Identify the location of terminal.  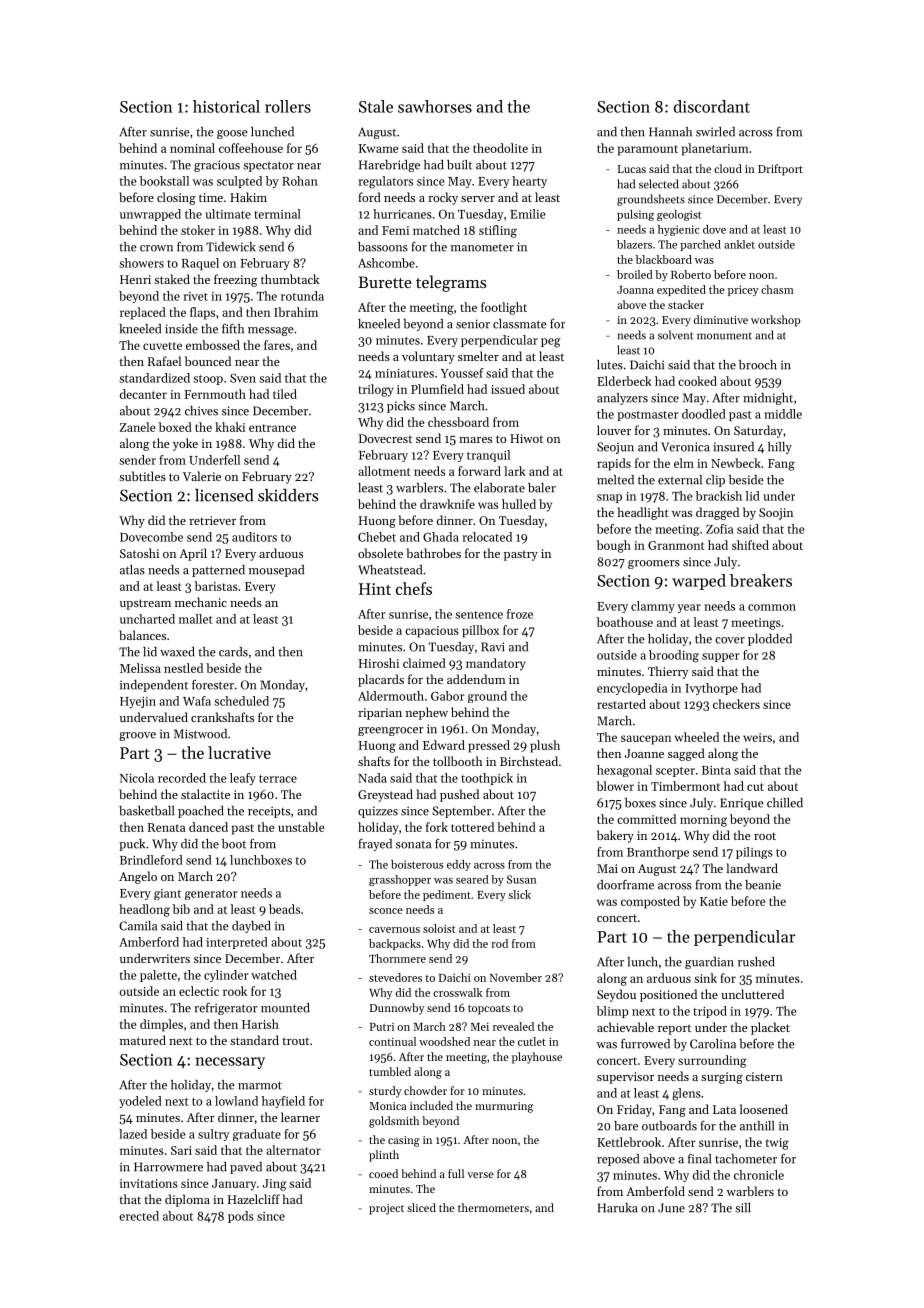
(277, 214).
